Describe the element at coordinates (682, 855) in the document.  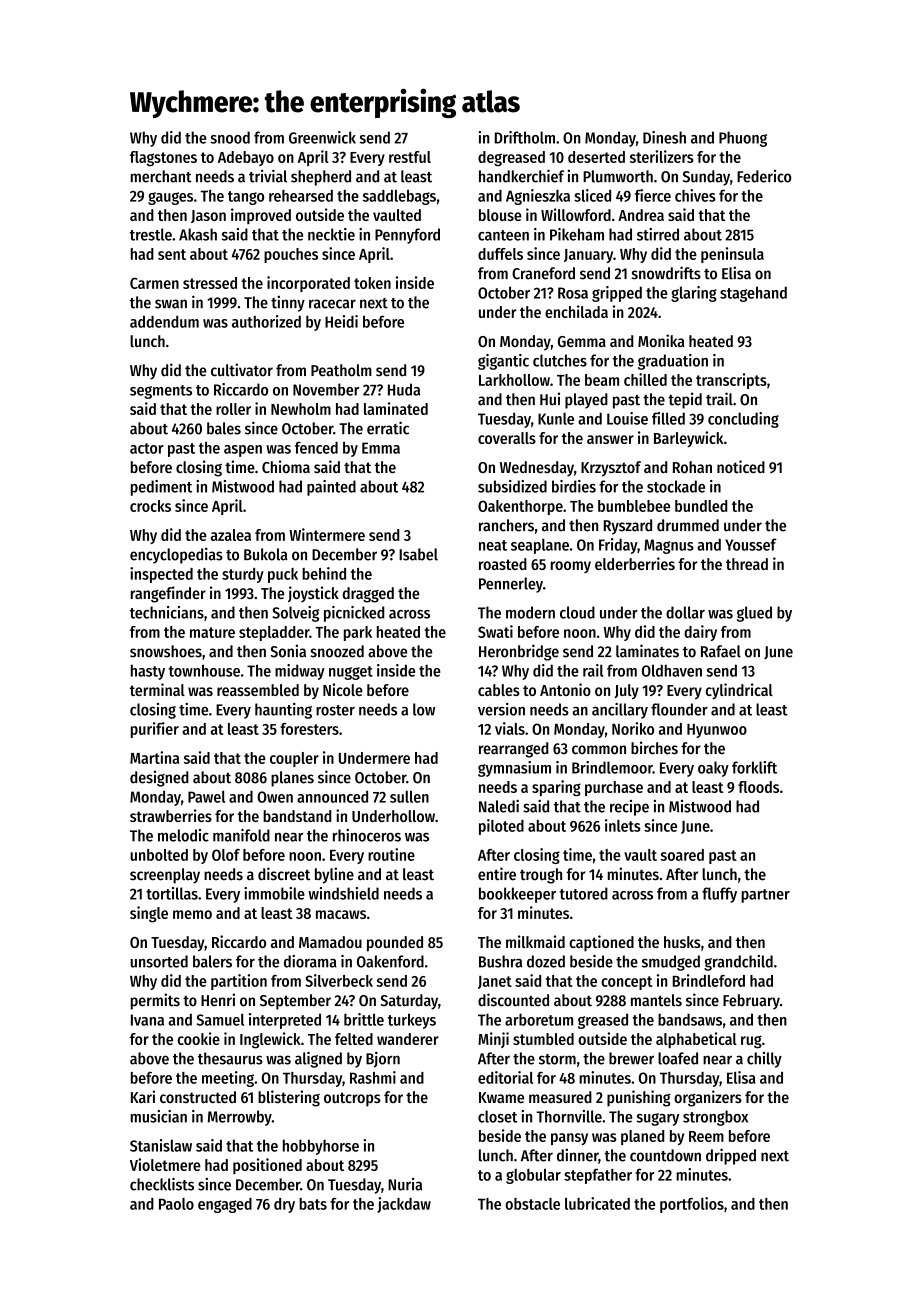
I see `soared` at that location.
